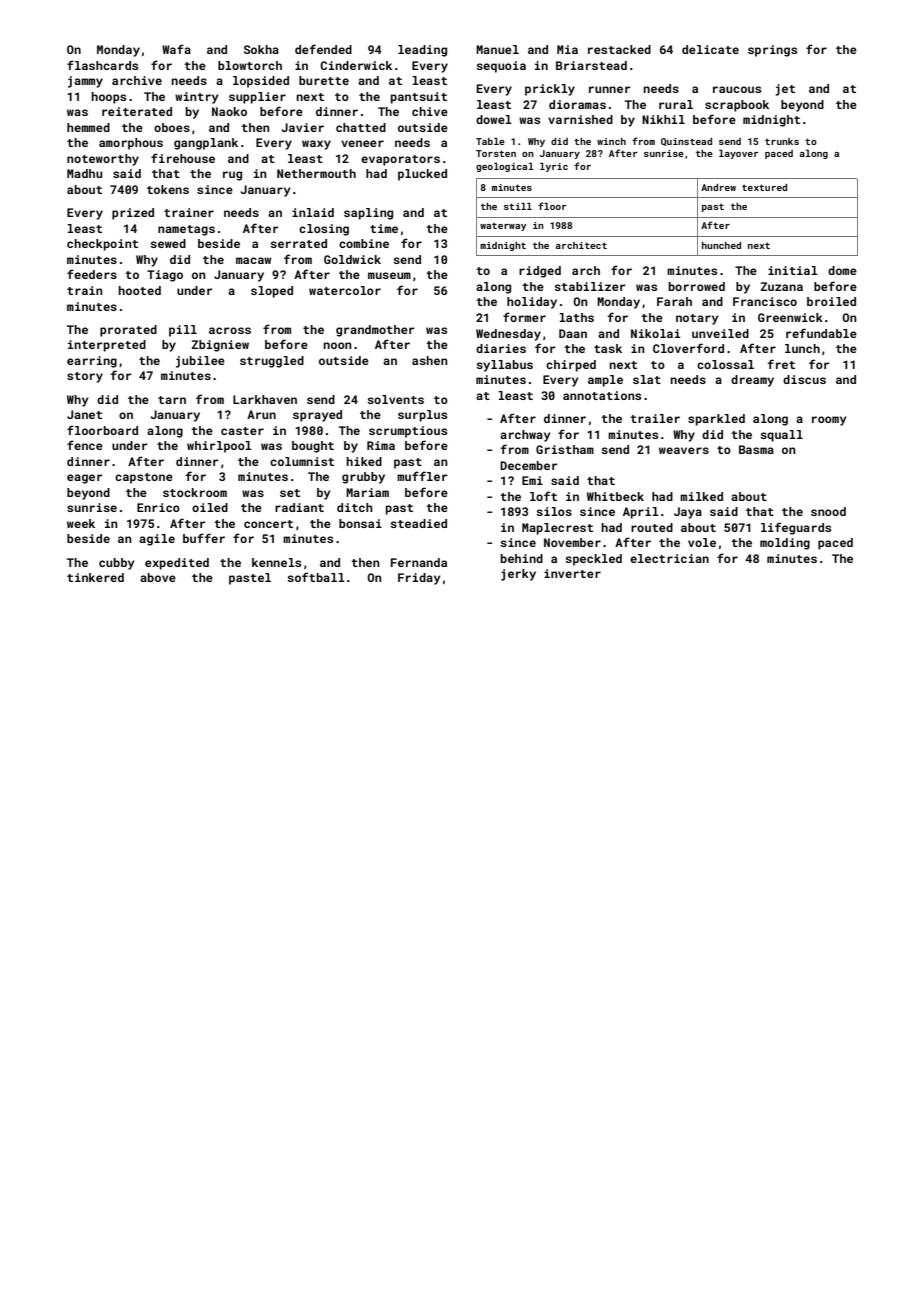 The height and width of the page is (1308, 924). What do you see at coordinates (591, 65) in the page?
I see `Briarstead` at bounding box center [591, 65].
